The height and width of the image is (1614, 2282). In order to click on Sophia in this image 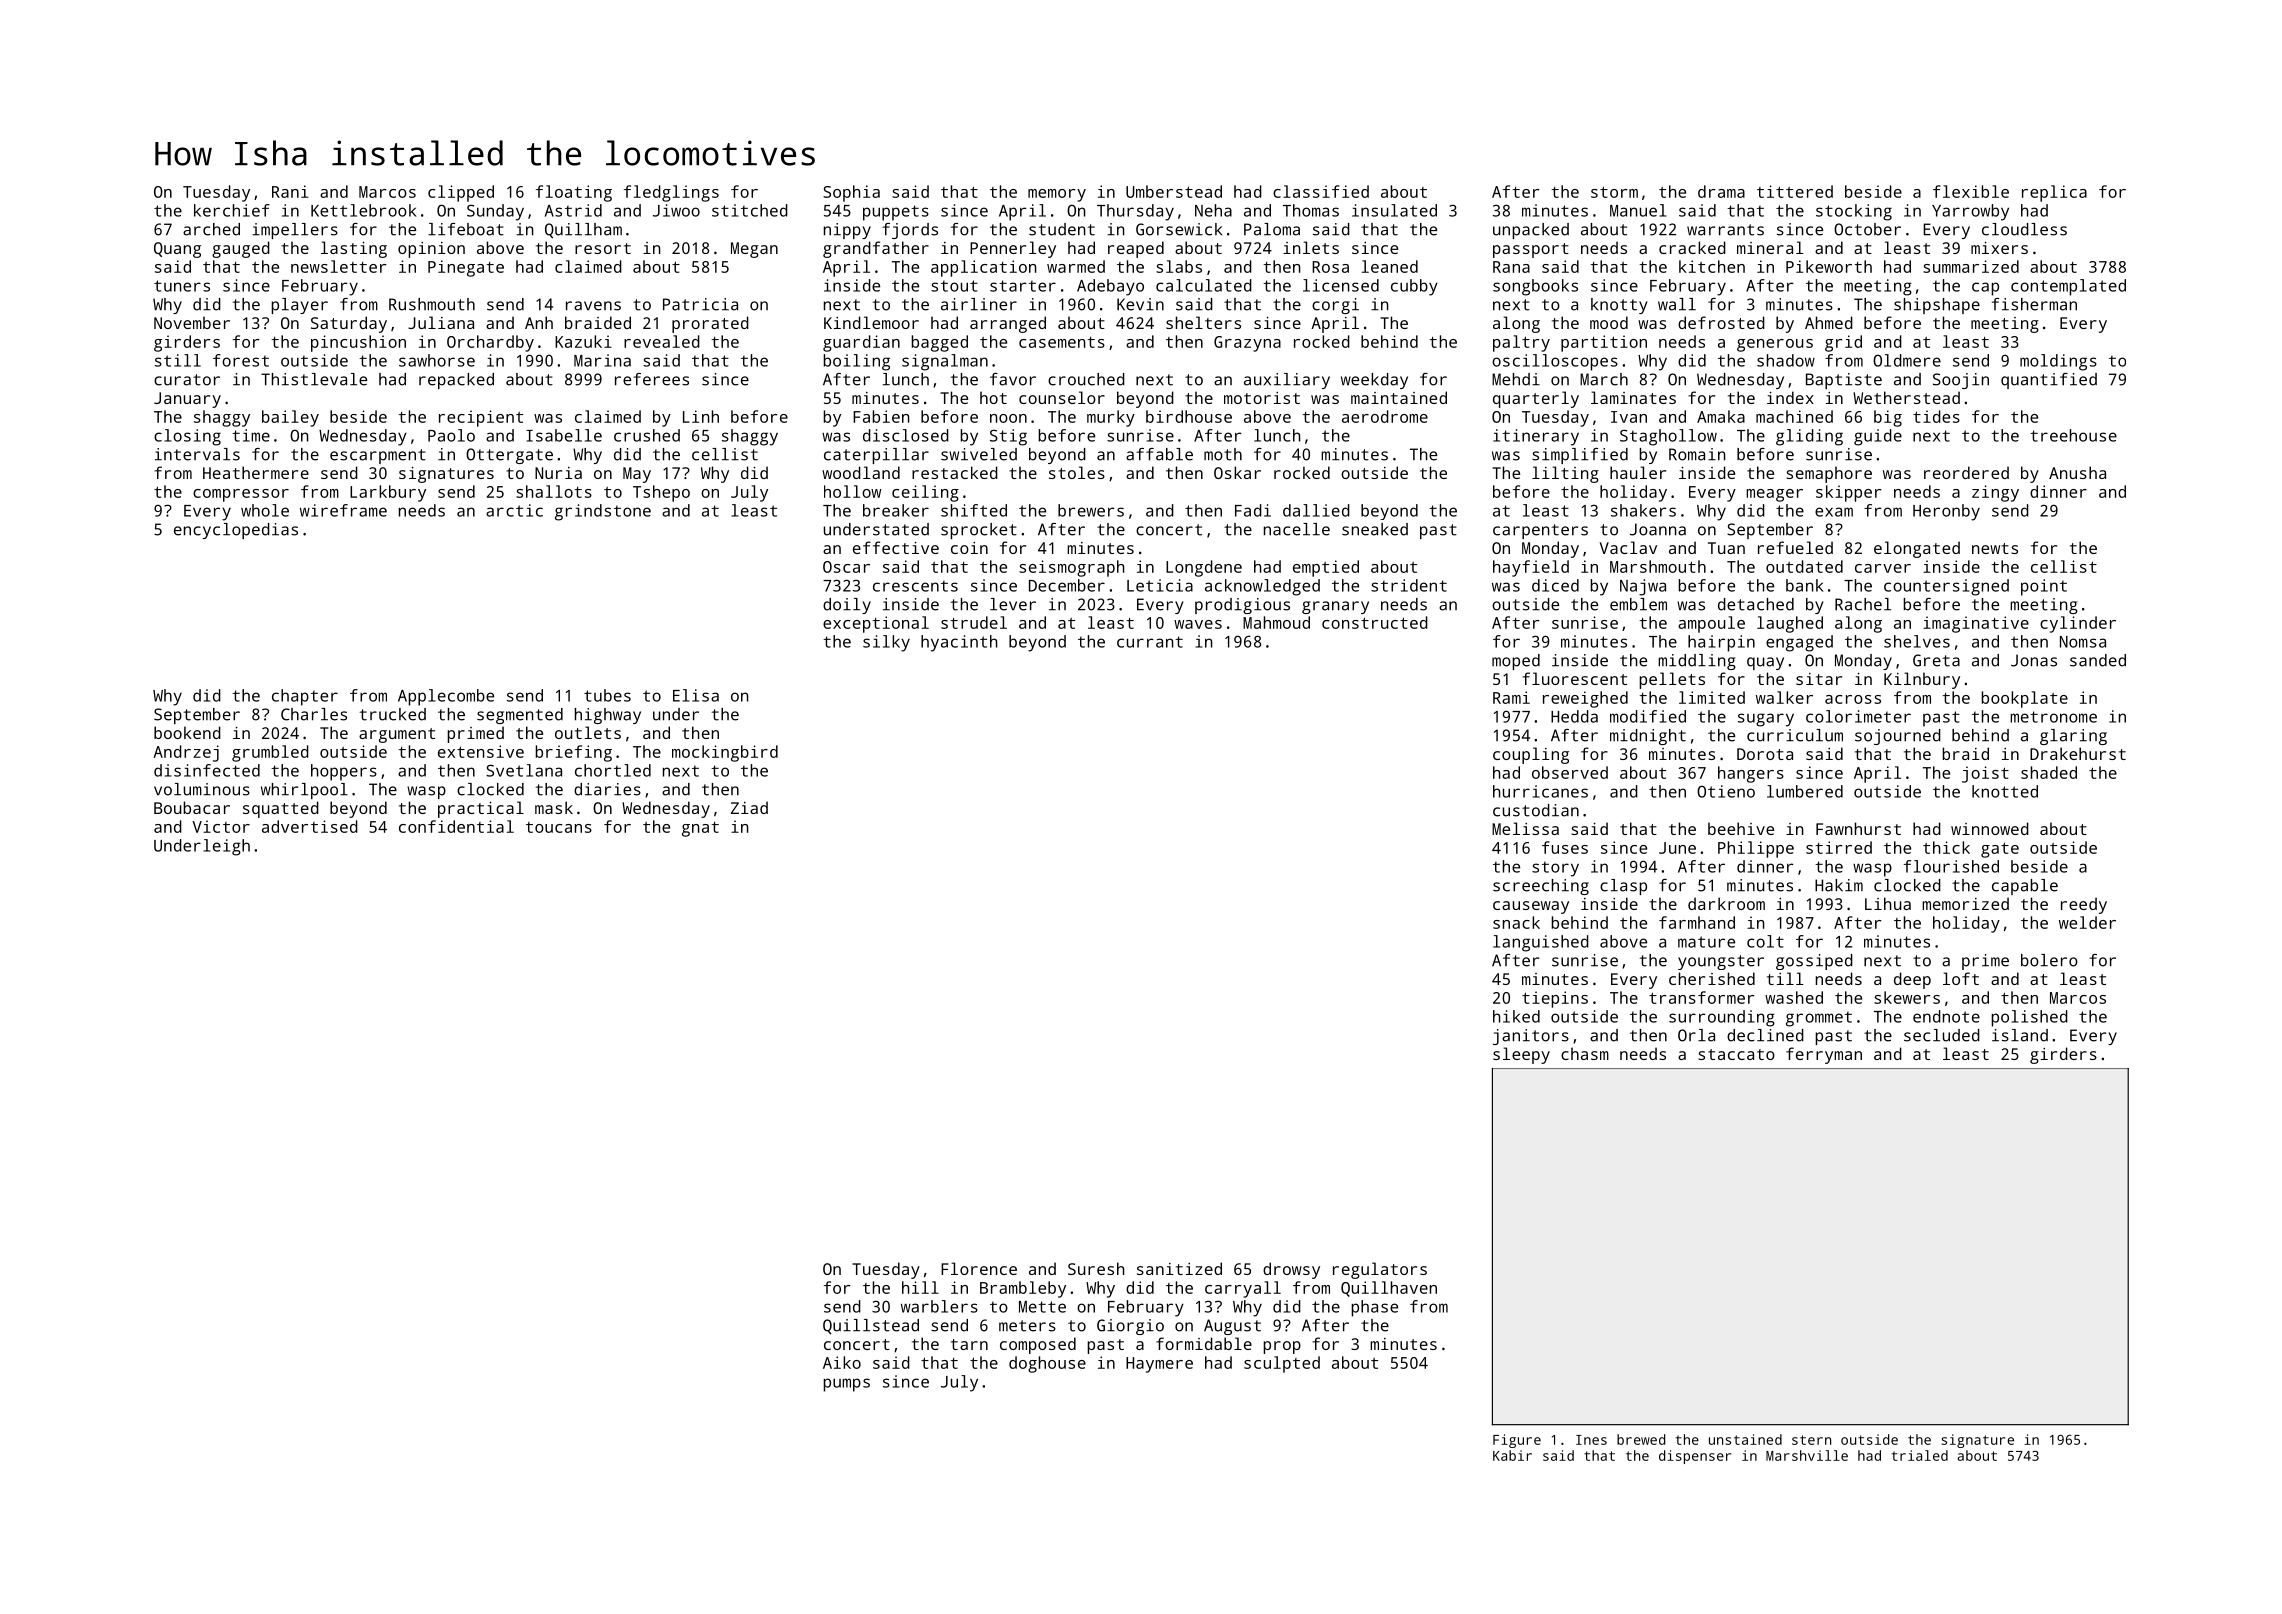, I will do `click(851, 193)`.
